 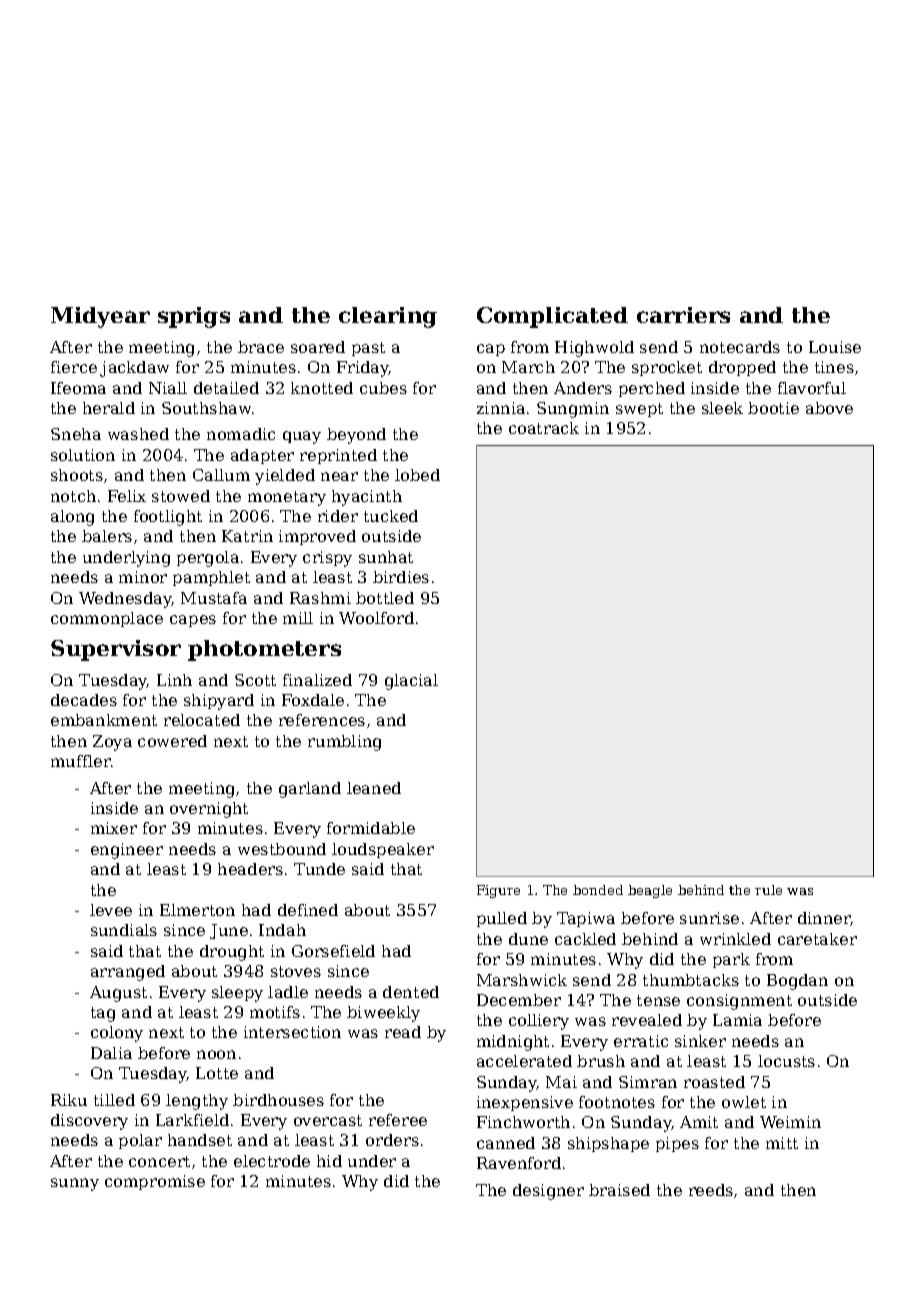 I want to click on rule, so click(x=768, y=890).
